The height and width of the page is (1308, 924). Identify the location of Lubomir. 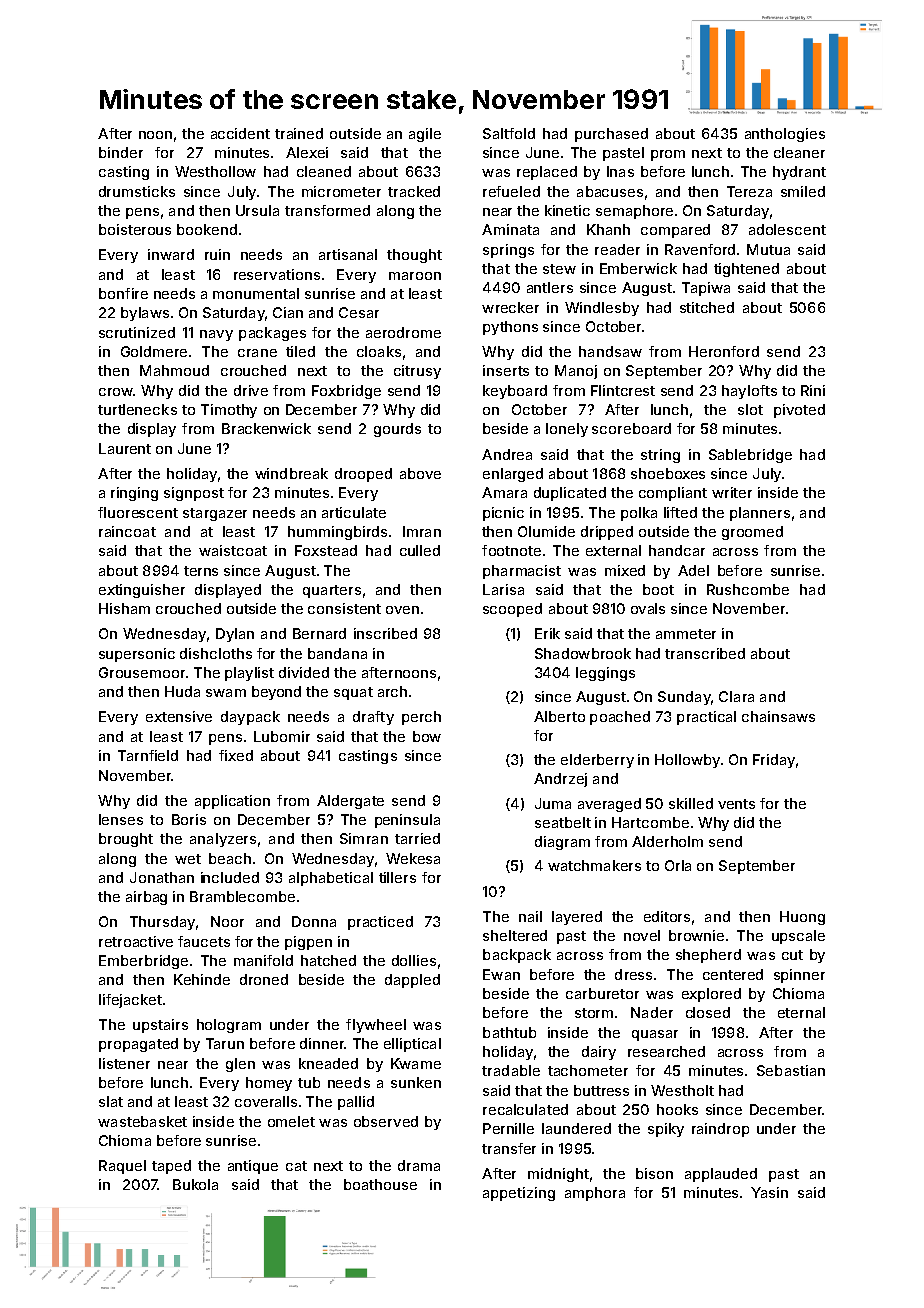
(282, 736).
